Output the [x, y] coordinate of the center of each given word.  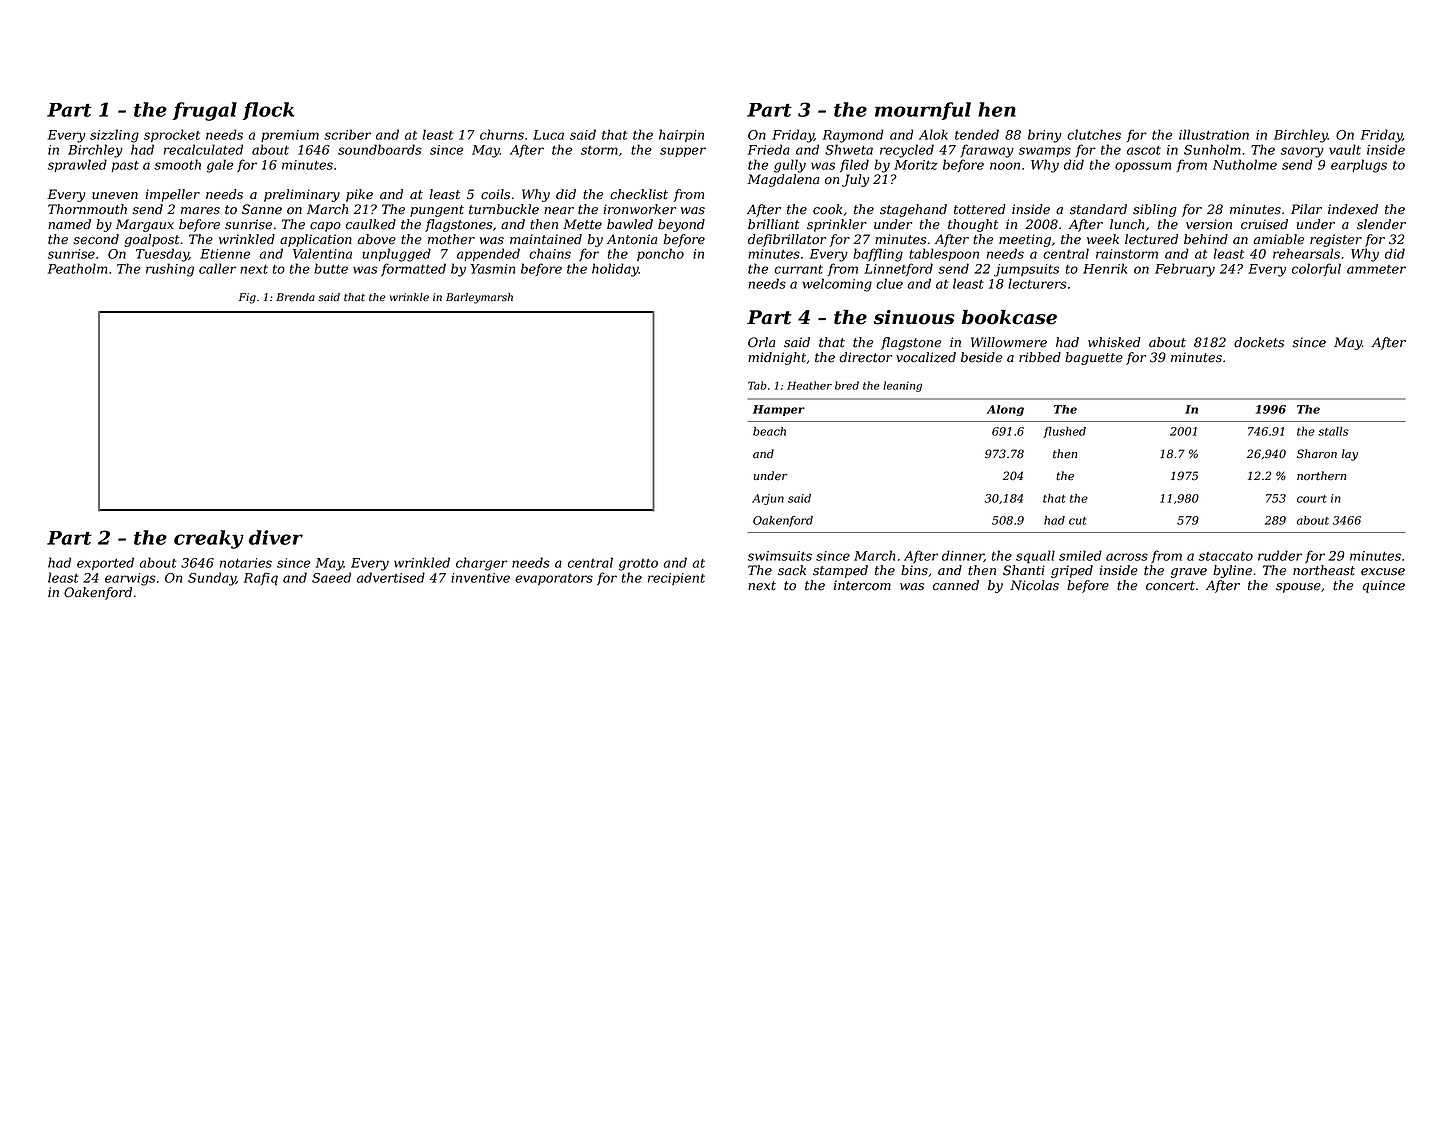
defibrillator [787, 240]
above [377, 239]
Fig [247, 298]
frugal [204, 111]
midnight [777, 358]
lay [1350, 455]
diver [276, 537]
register [1336, 240]
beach [769, 431]
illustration [1214, 134]
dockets [1259, 342]
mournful [923, 111]
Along [1005, 410]
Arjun [768, 499]
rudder [1280, 555]
